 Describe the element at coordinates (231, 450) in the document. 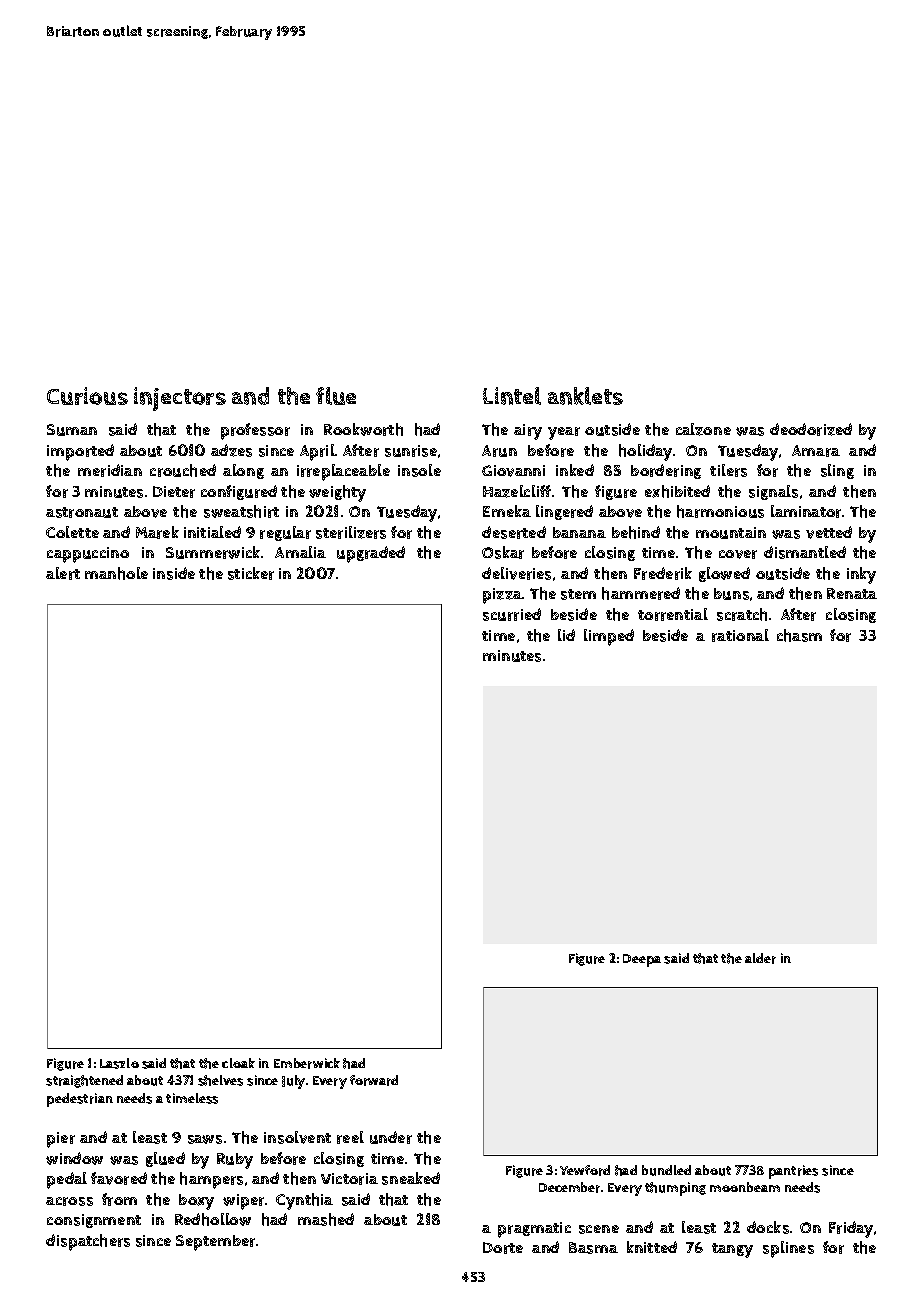

I see `adzes` at that location.
